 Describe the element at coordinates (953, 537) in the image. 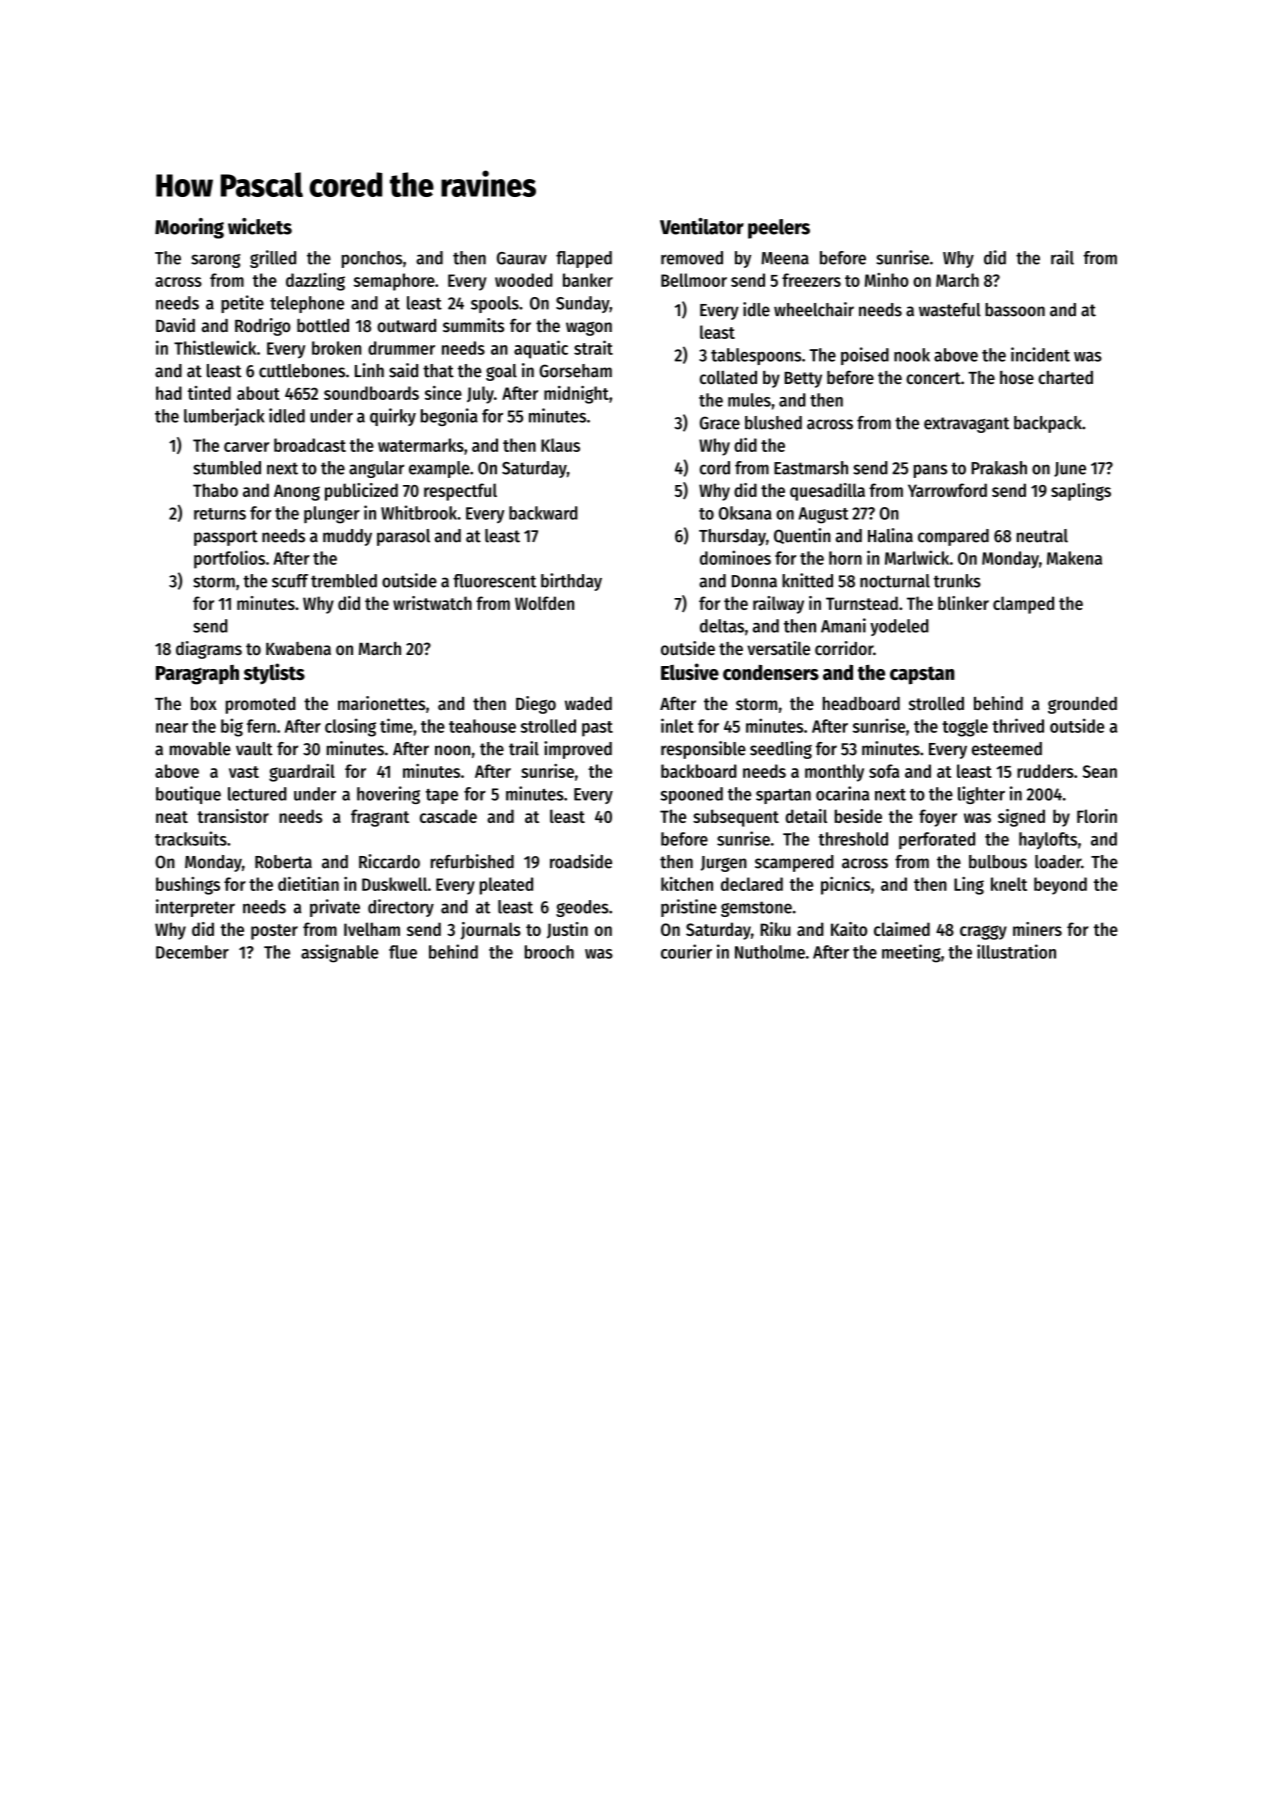

I see `compared` at that location.
